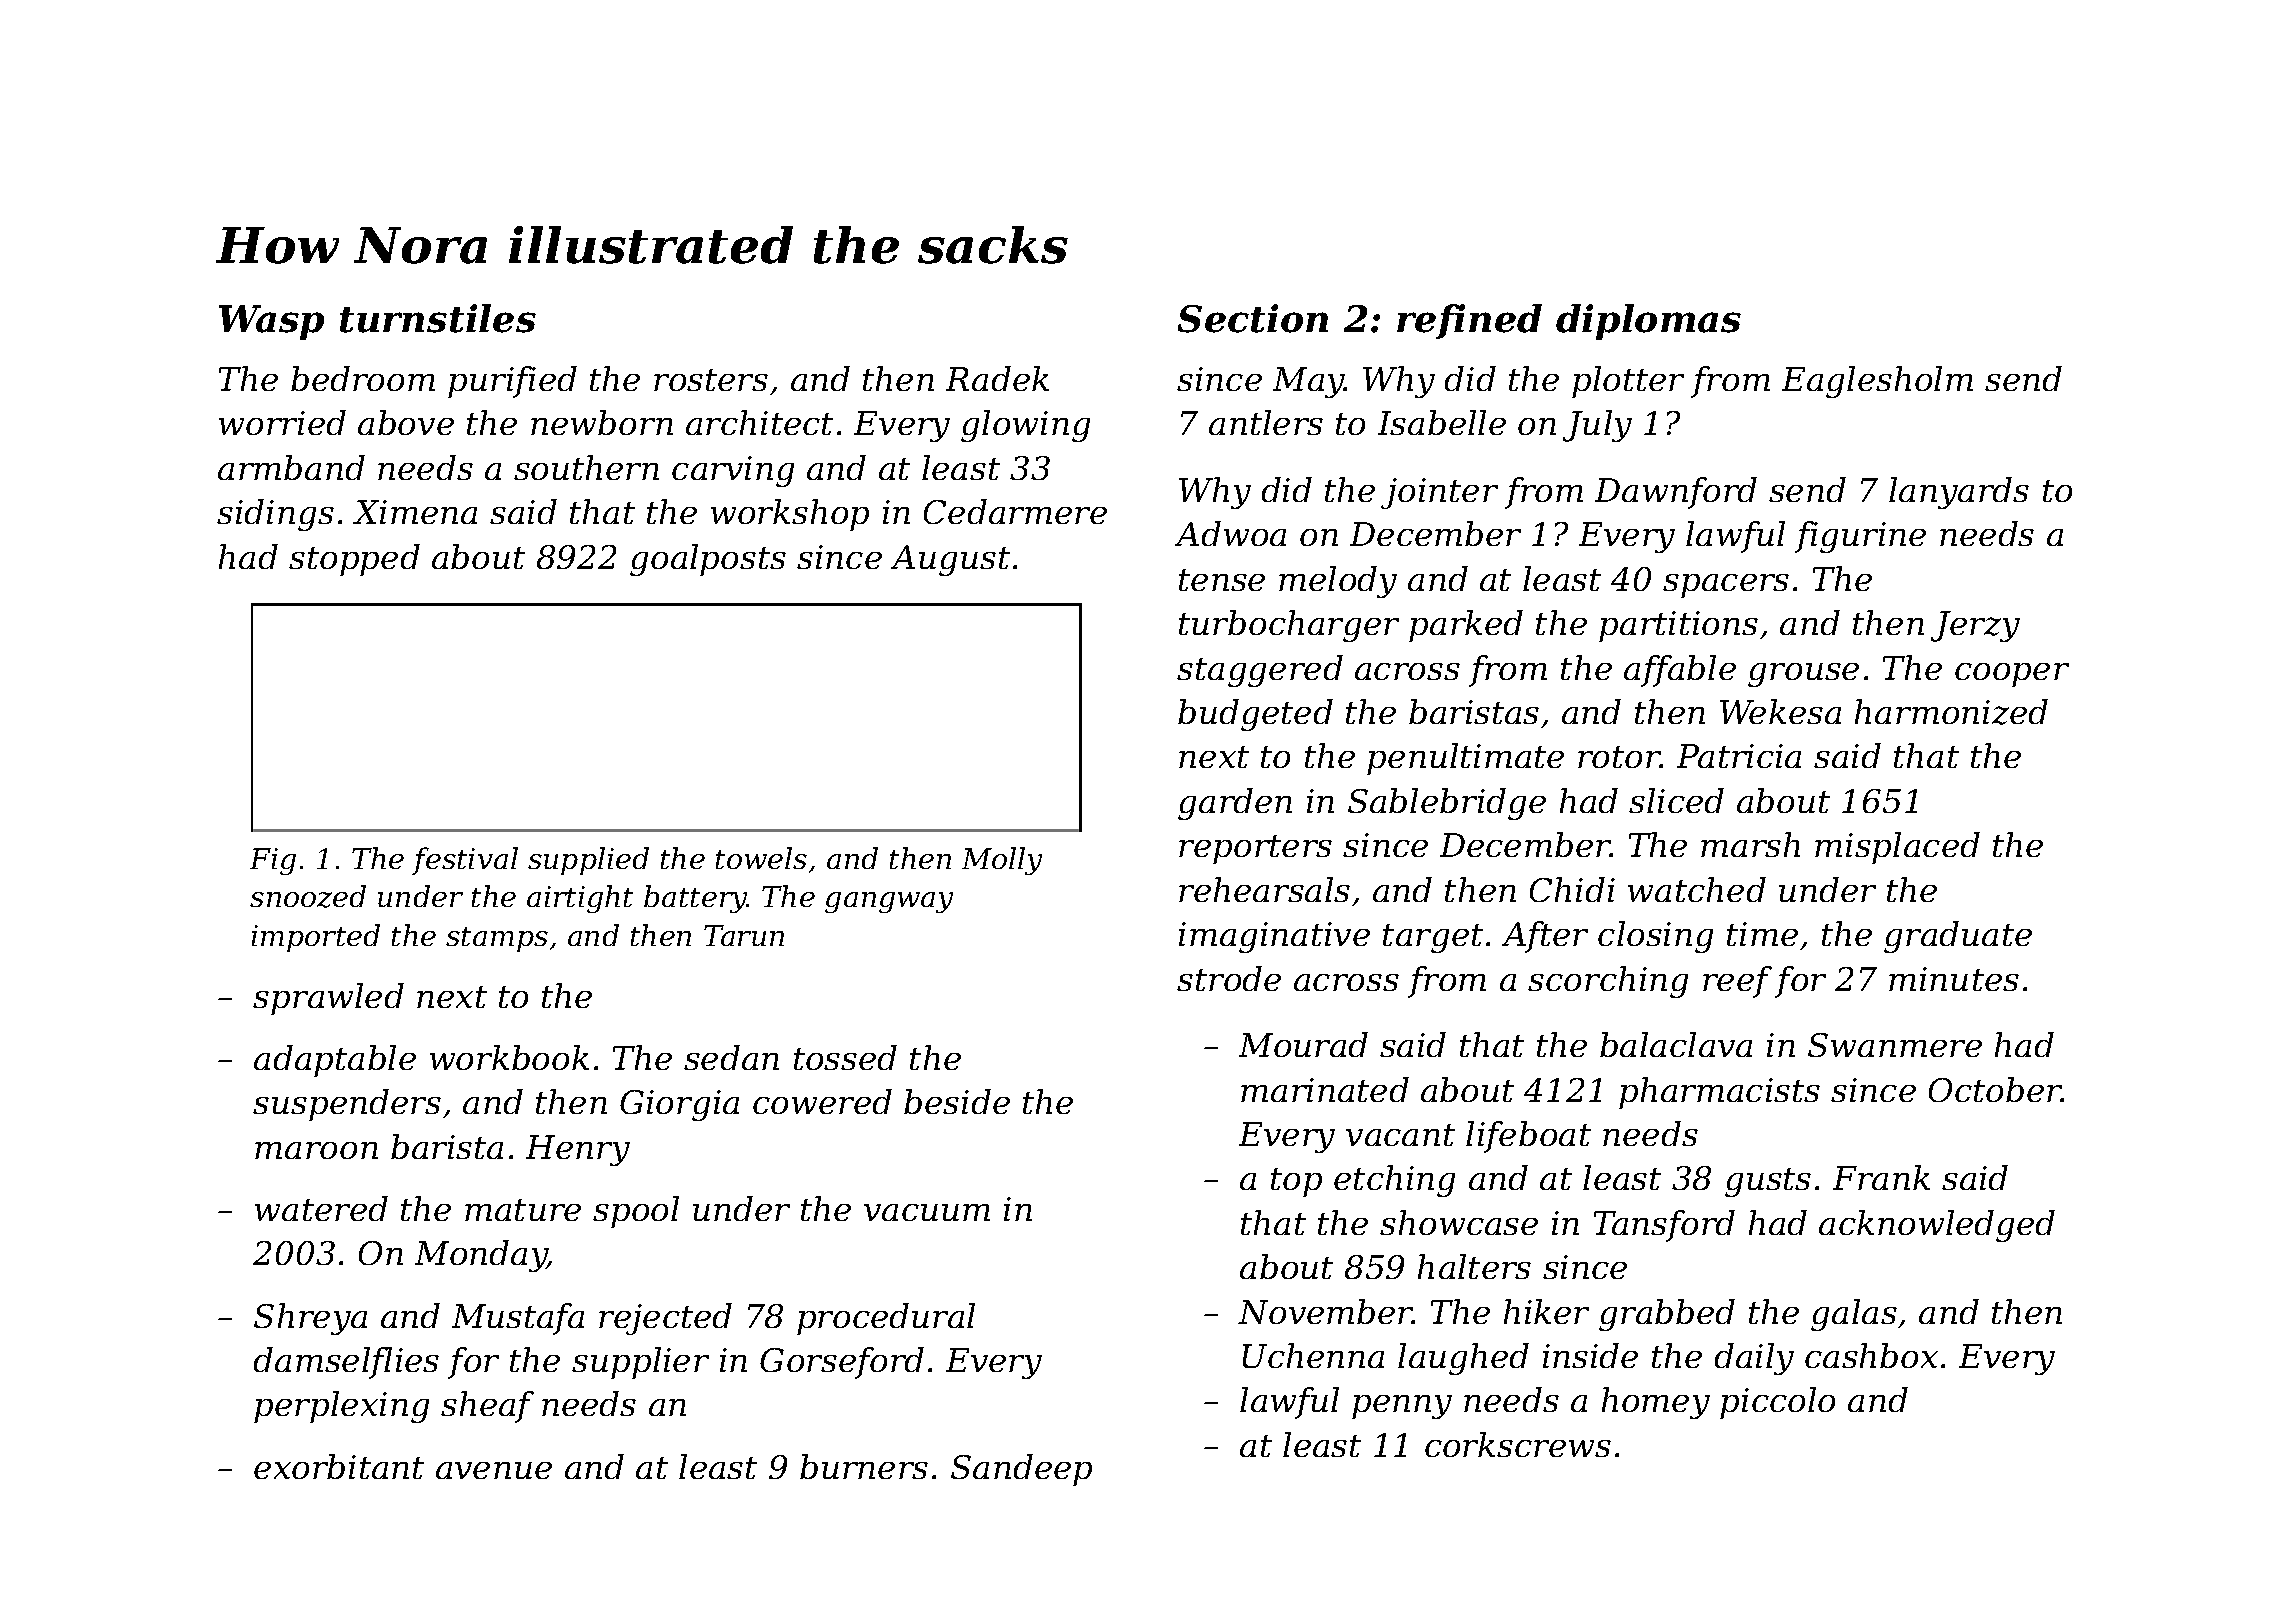 The image size is (2292, 1620). I want to click on festival, so click(465, 861).
